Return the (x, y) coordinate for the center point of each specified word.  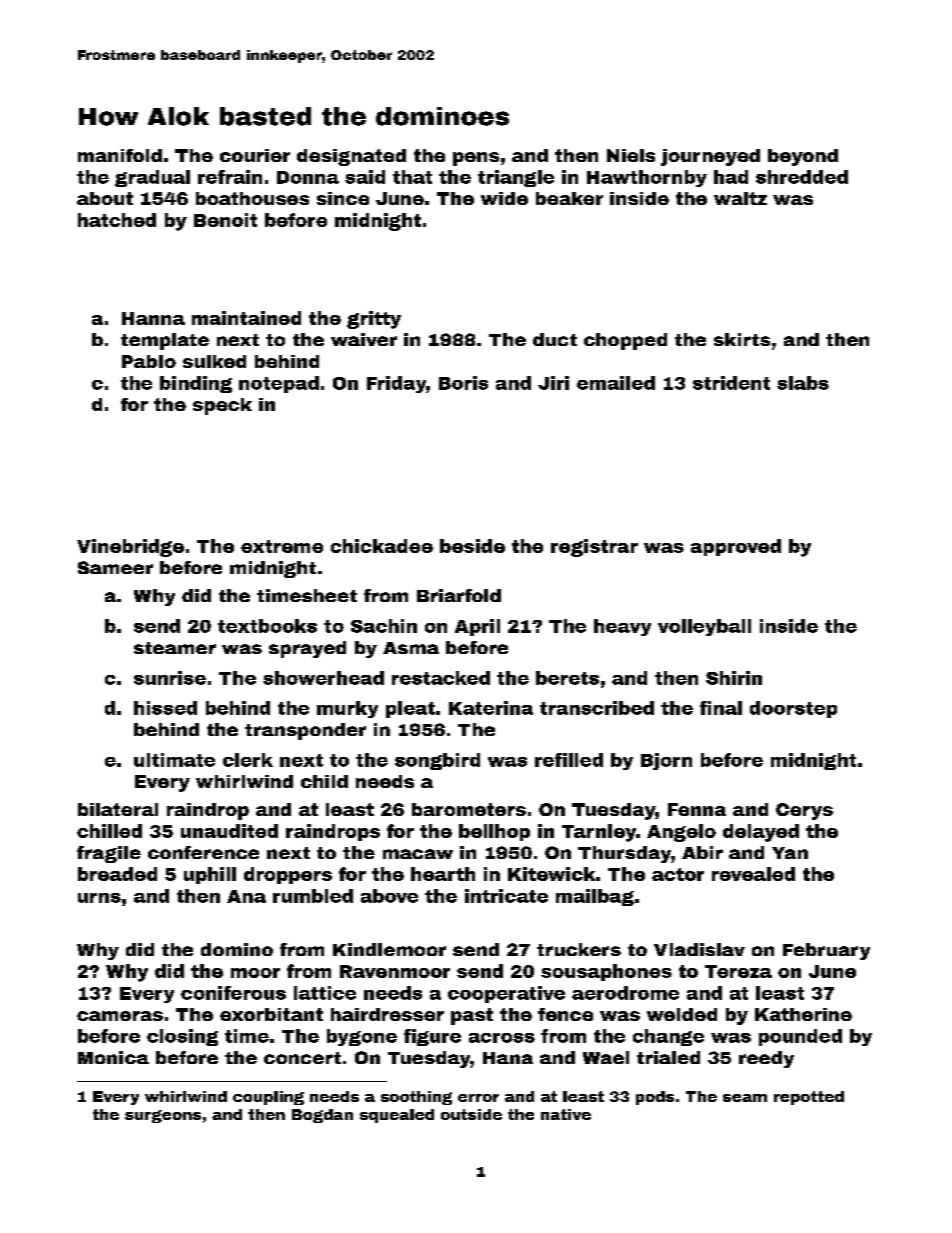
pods (655, 1098)
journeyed (710, 157)
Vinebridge (130, 548)
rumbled (313, 896)
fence (565, 1014)
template (165, 341)
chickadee (382, 546)
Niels (631, 155)
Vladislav (699, 949)
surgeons (163, 1116)
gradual (152, 178)
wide (504, 198)
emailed (616, 383)
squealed (397, 1116)
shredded (802, 177)
